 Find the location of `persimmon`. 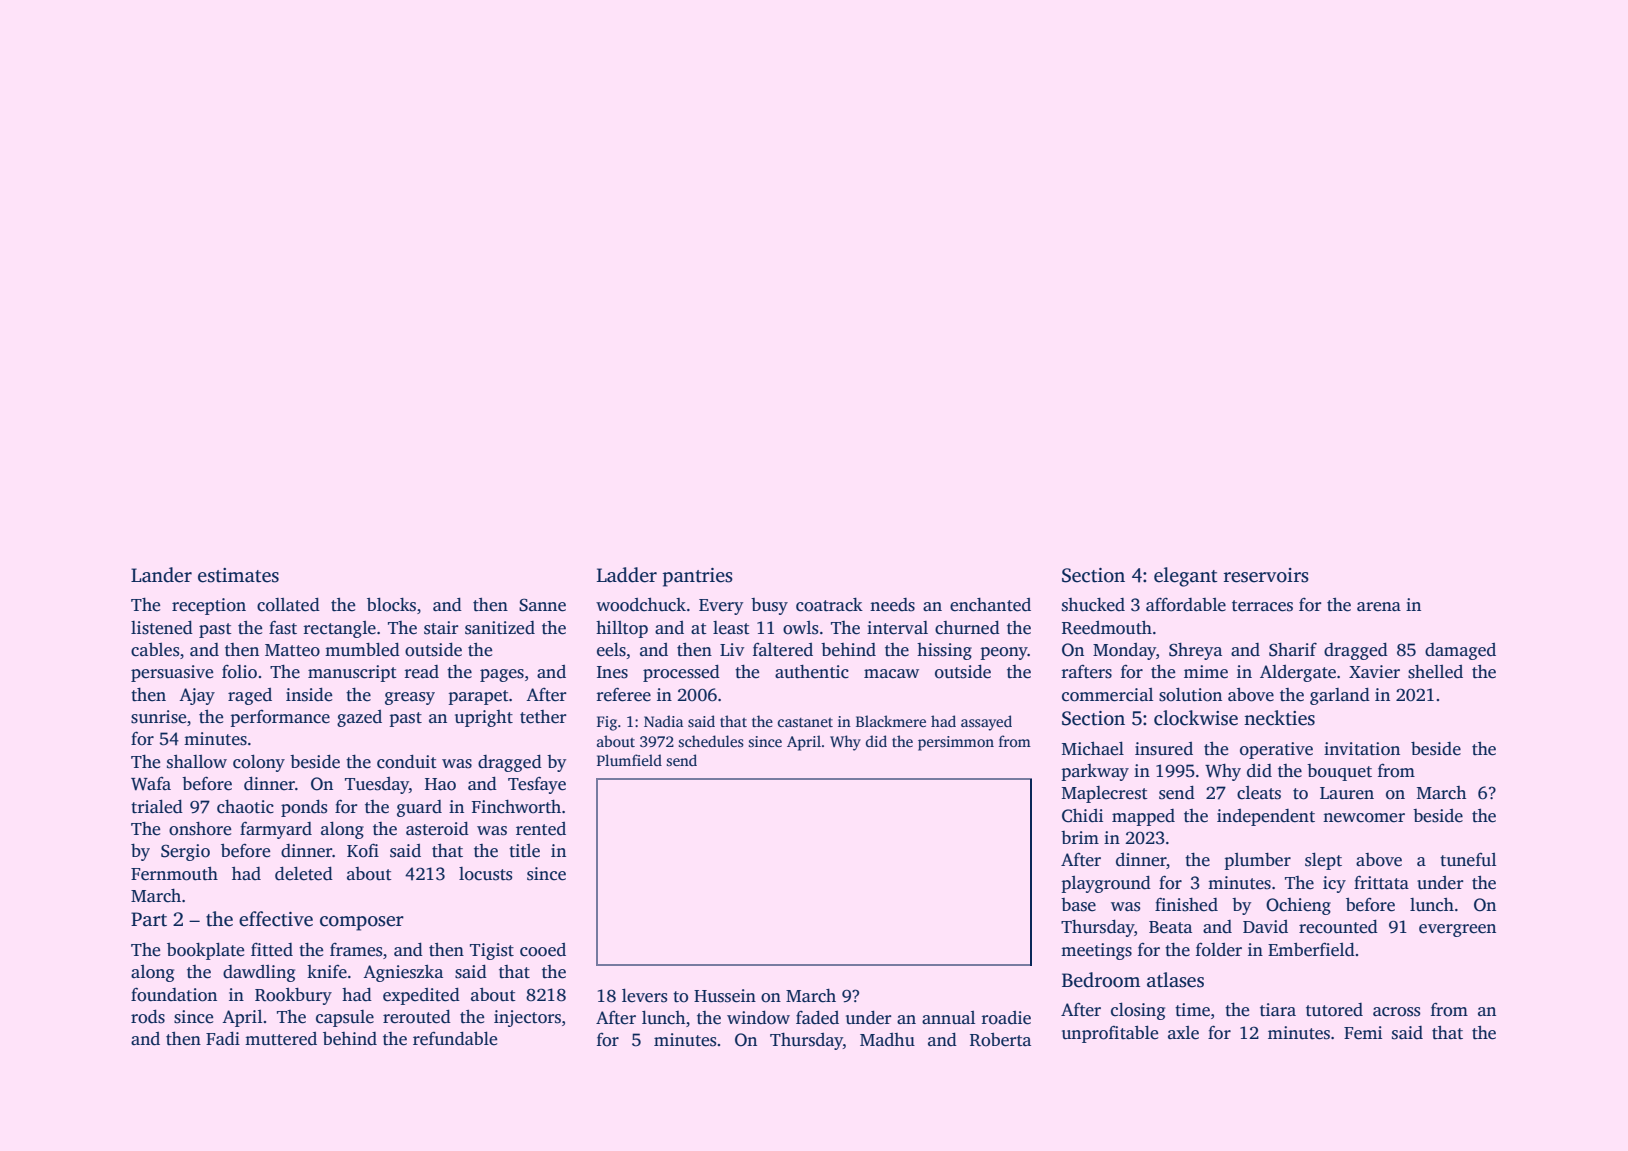

persimmon is located at coordinates (956, 743).
